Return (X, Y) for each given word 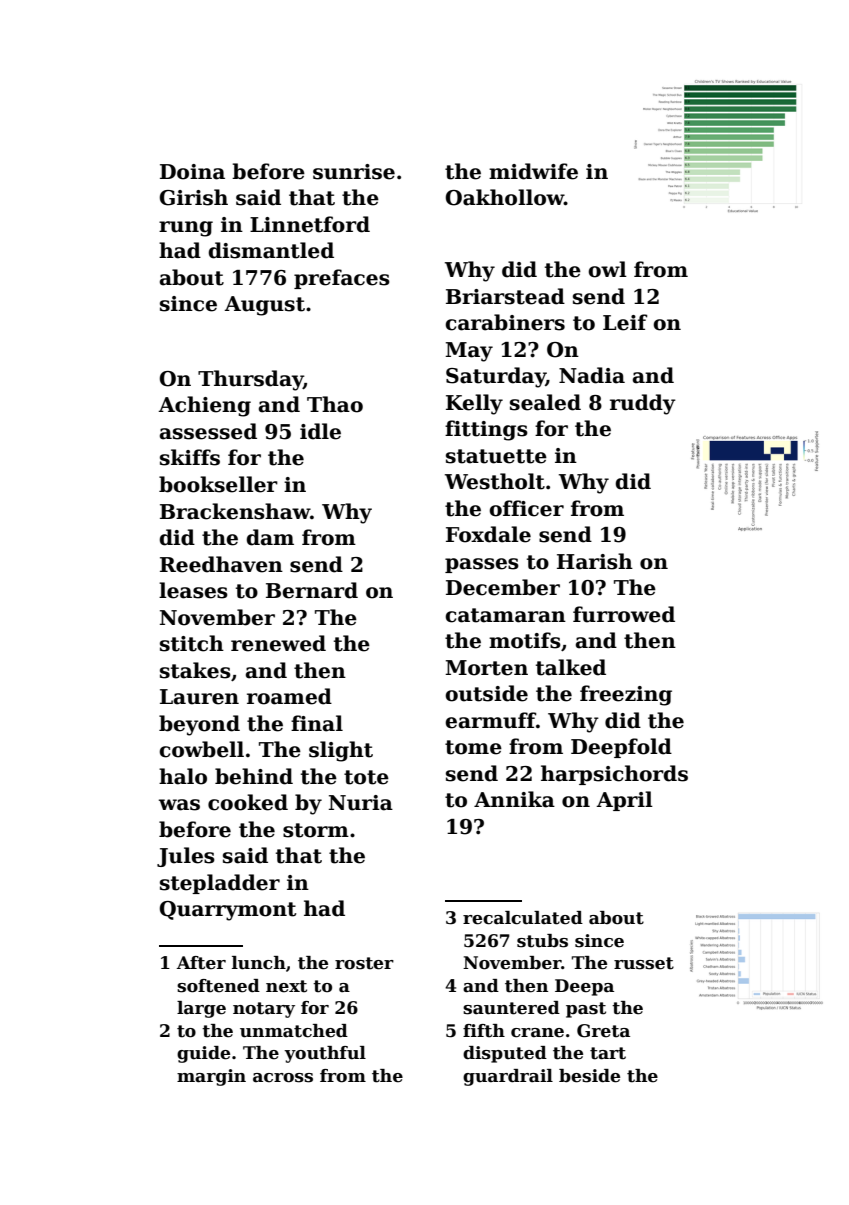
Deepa (584, 987)
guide (203, 1054)
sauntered (511, 1008)
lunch (259, 963)
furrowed (624, 614)
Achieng (204, 406)
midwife (533, 171)
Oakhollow (505, 197)
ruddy (643, 404)
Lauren (199, 697)
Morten (486, 668)
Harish (595, 561)
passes (482, 565)
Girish (194, 197)
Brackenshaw (235, 511)
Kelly (474, 404)
